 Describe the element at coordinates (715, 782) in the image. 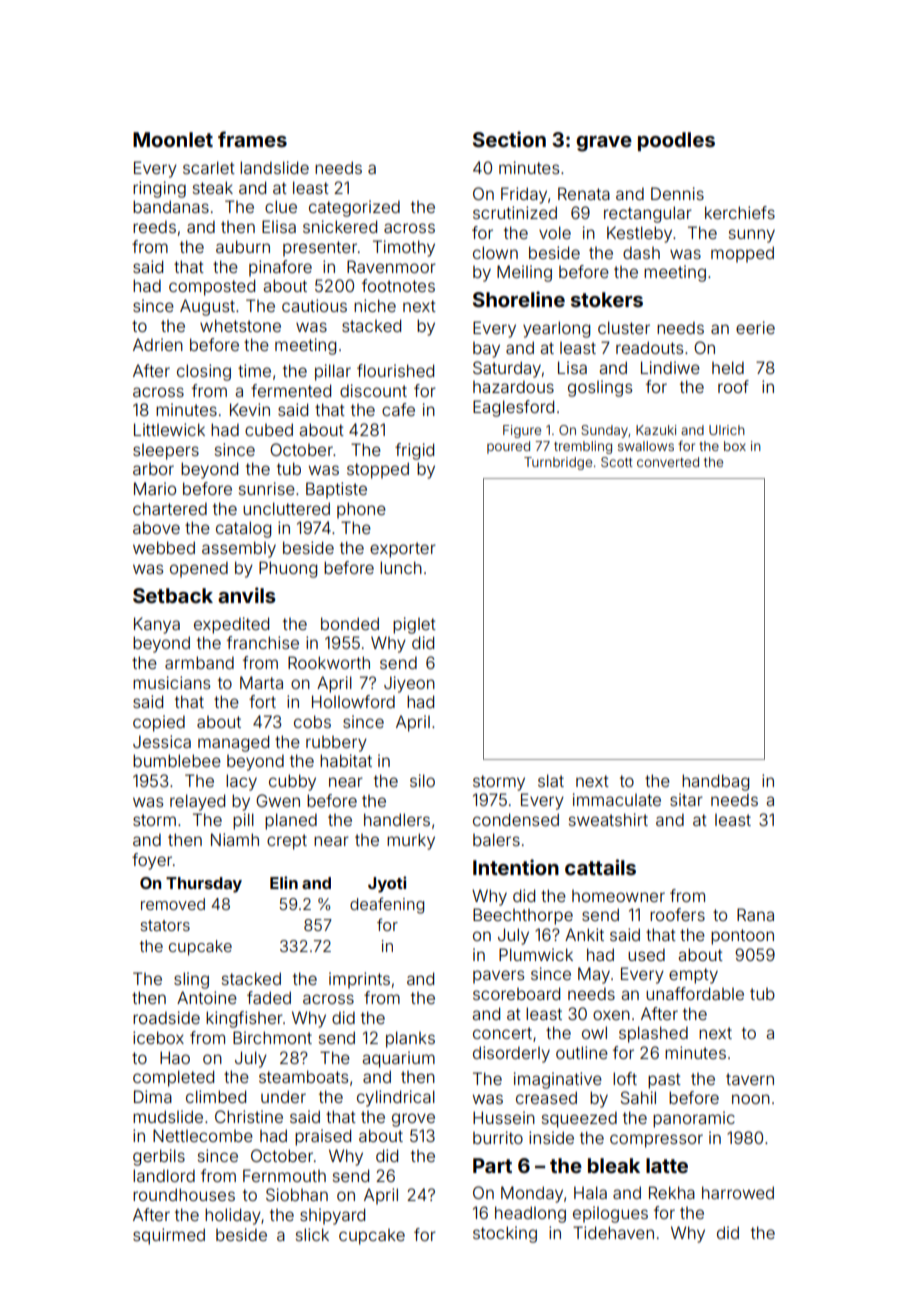

I see `handbag` at that location.
